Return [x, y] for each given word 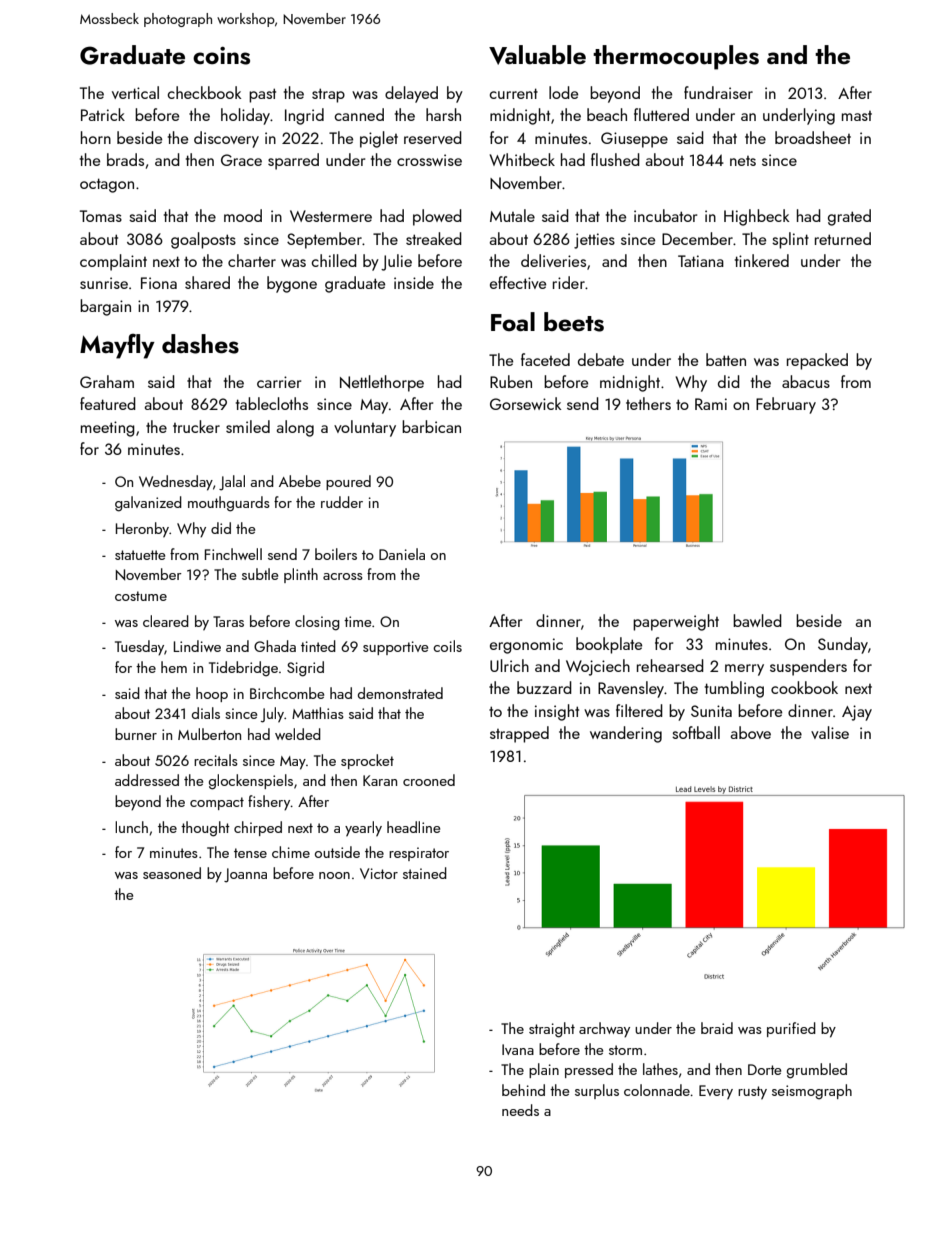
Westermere [331, 216]
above [750, 732]
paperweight [676, 622]
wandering [626, 734]
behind [523, 1090]
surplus [597, 1091]
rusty [752, 1093]
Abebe [300, 481]
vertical [135, 92]
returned [843, 238]
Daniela [402, 554]
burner [136, 734]
